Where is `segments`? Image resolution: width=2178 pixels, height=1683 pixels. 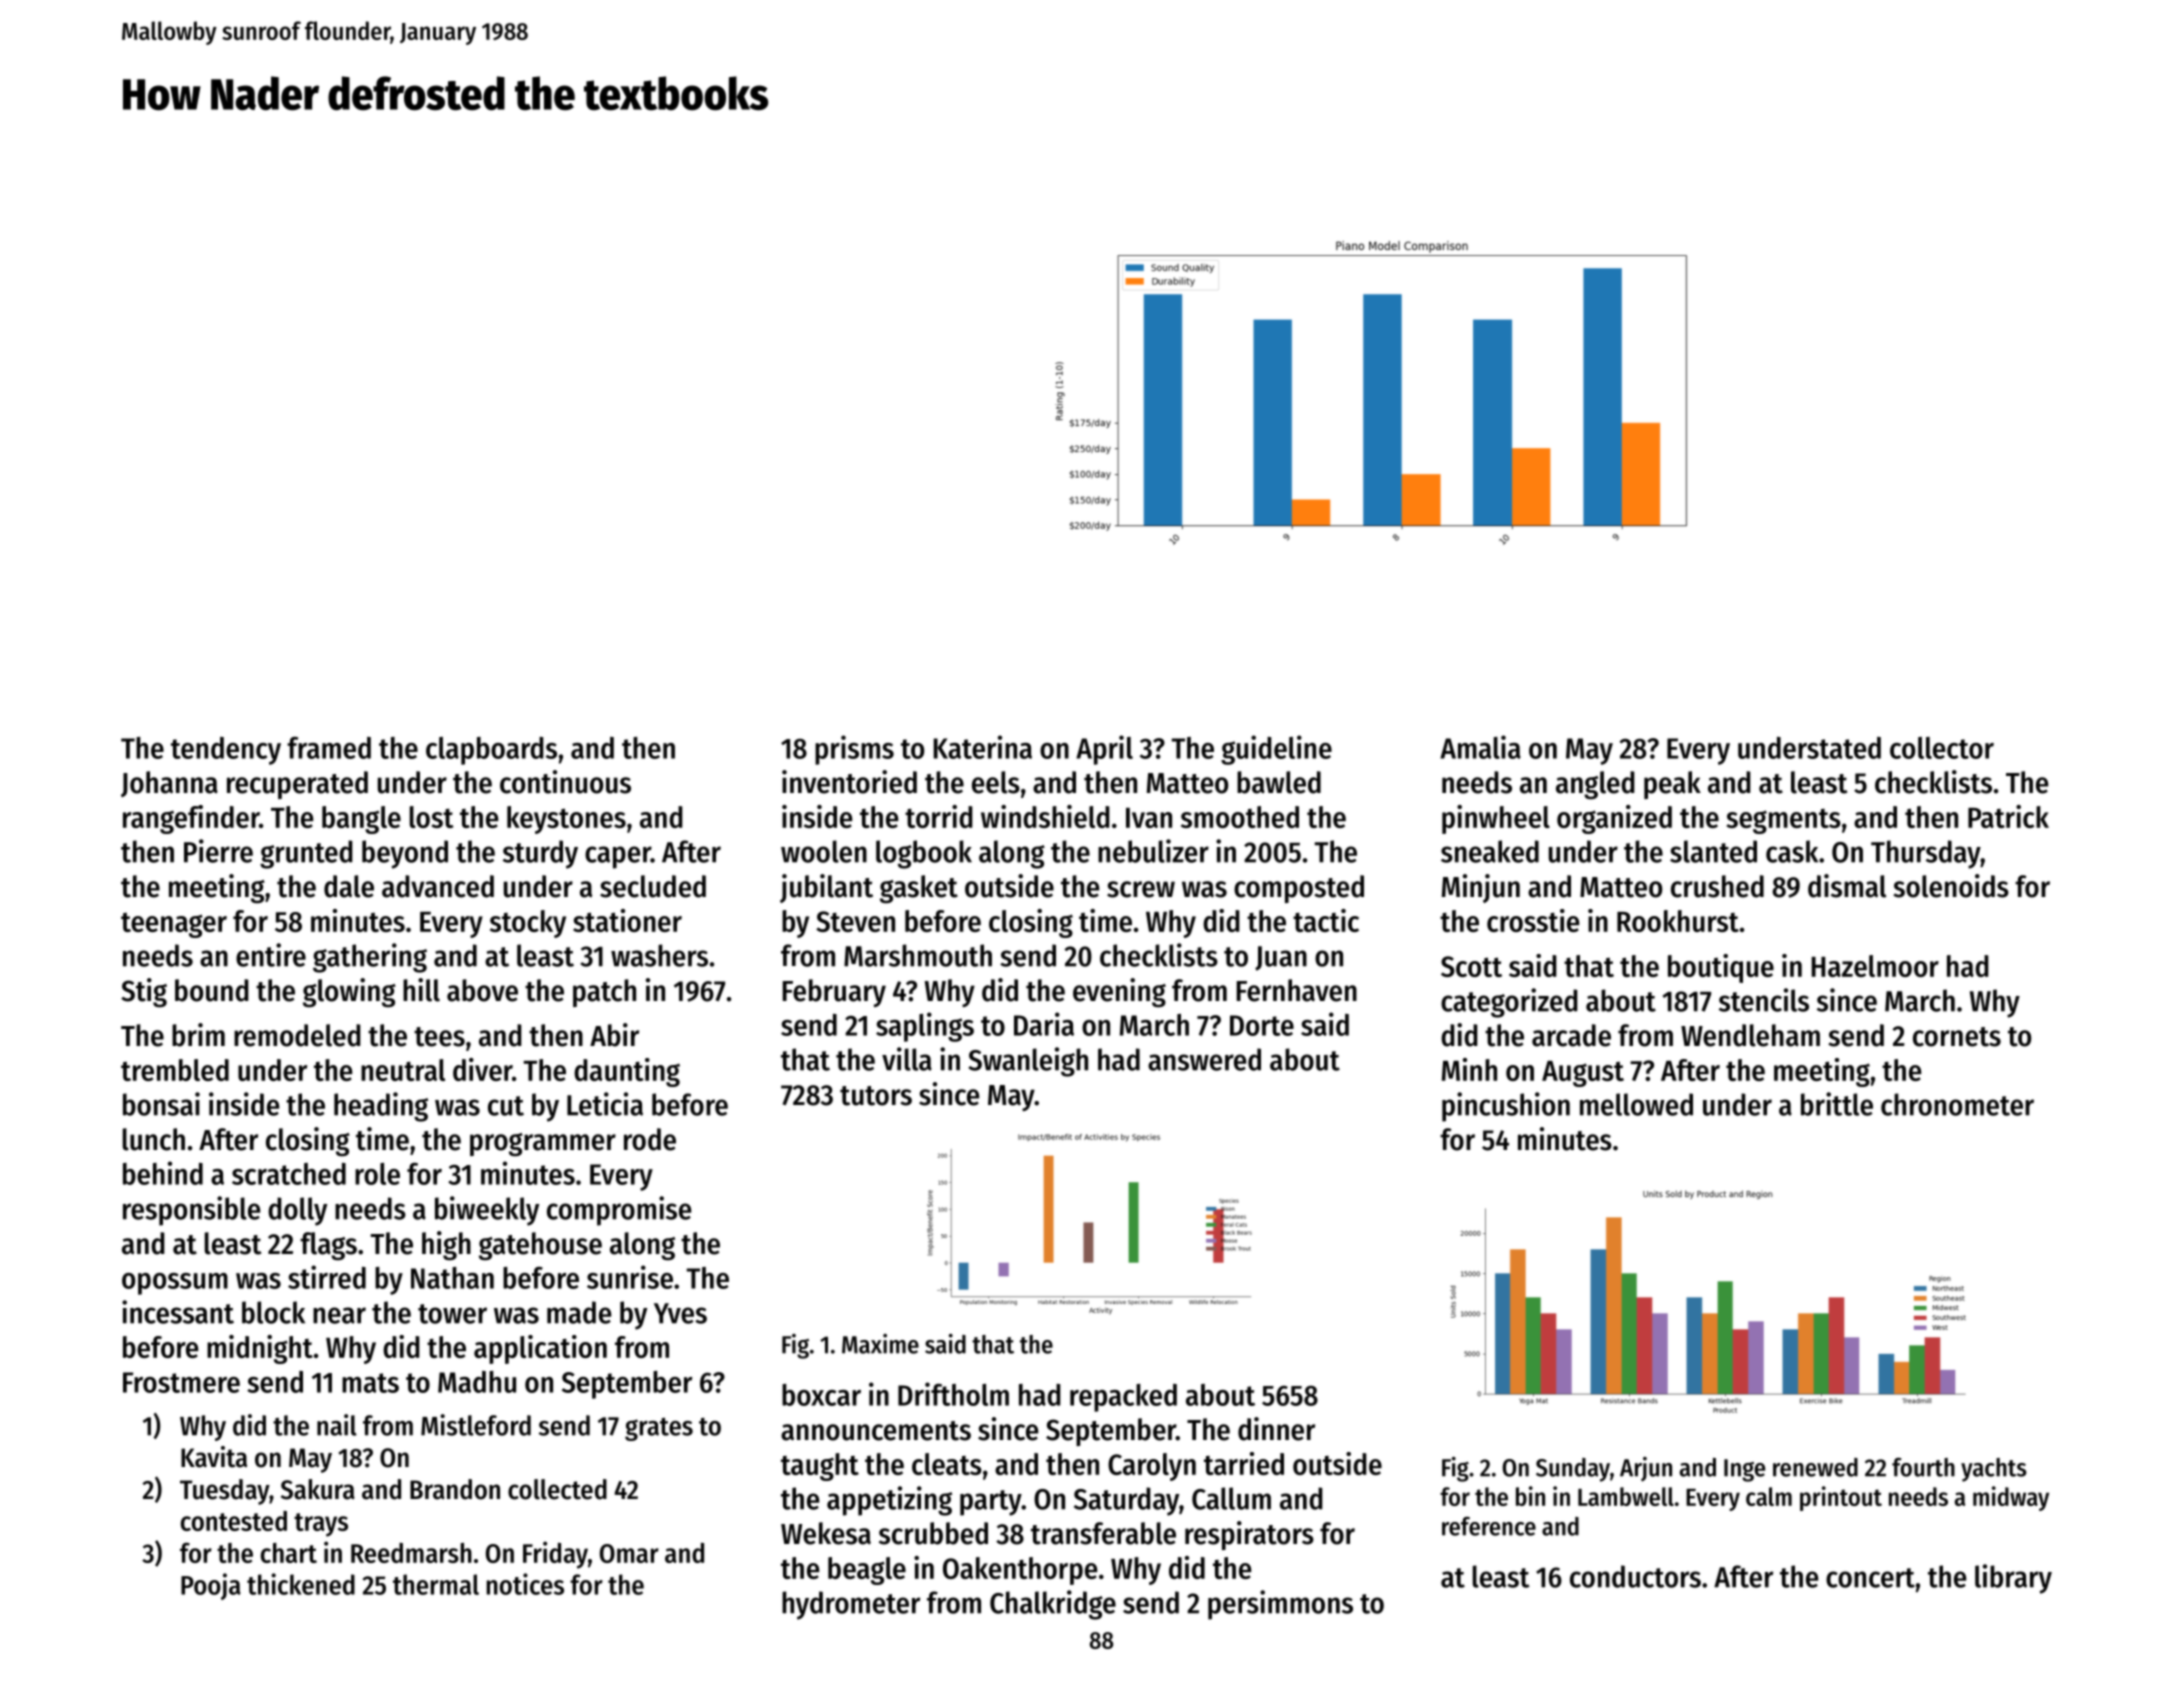
segments is located at coordinates (1784, 821).
